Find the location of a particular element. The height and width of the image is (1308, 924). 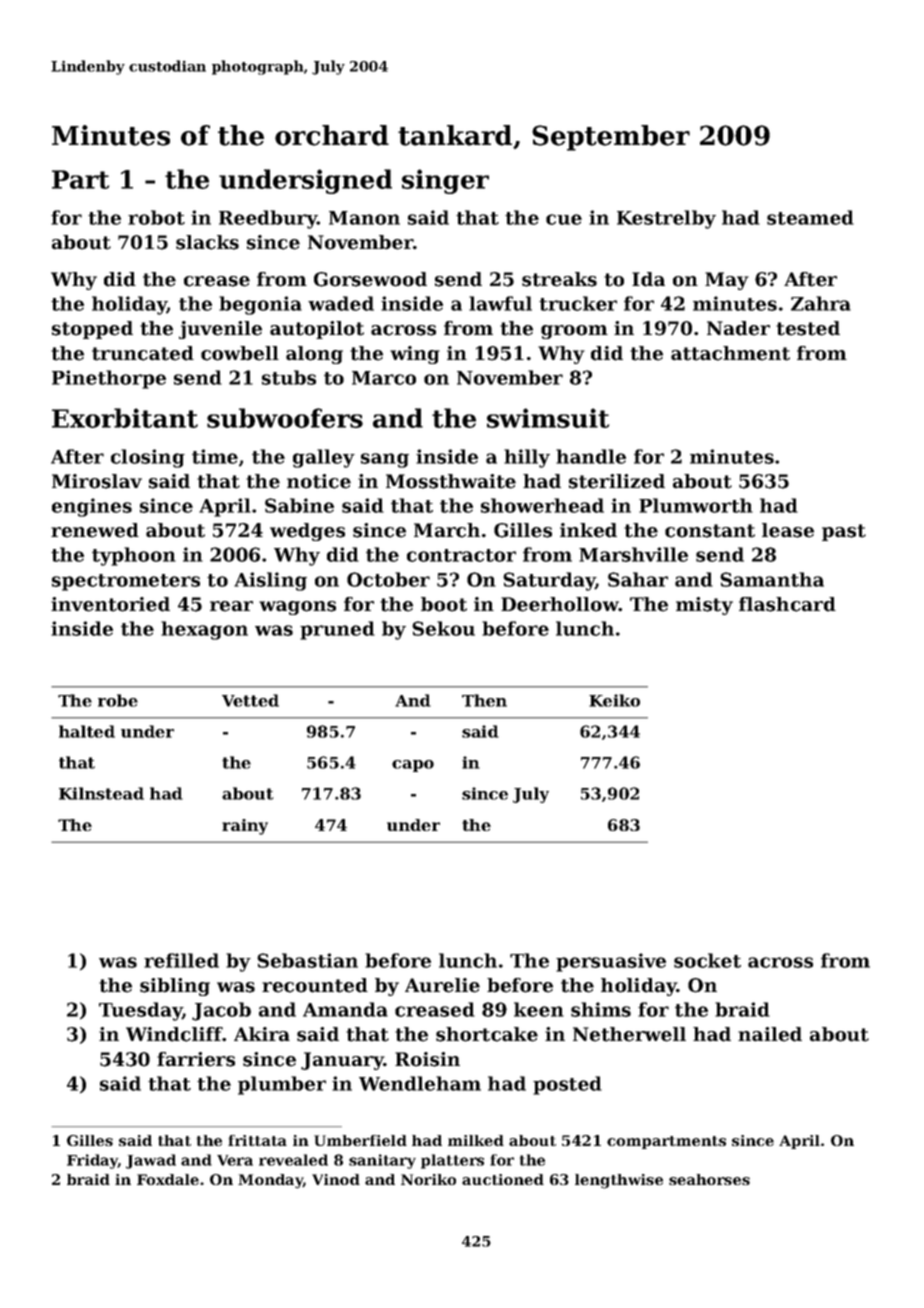

auctioned is located at coordinates (503, 1179).
